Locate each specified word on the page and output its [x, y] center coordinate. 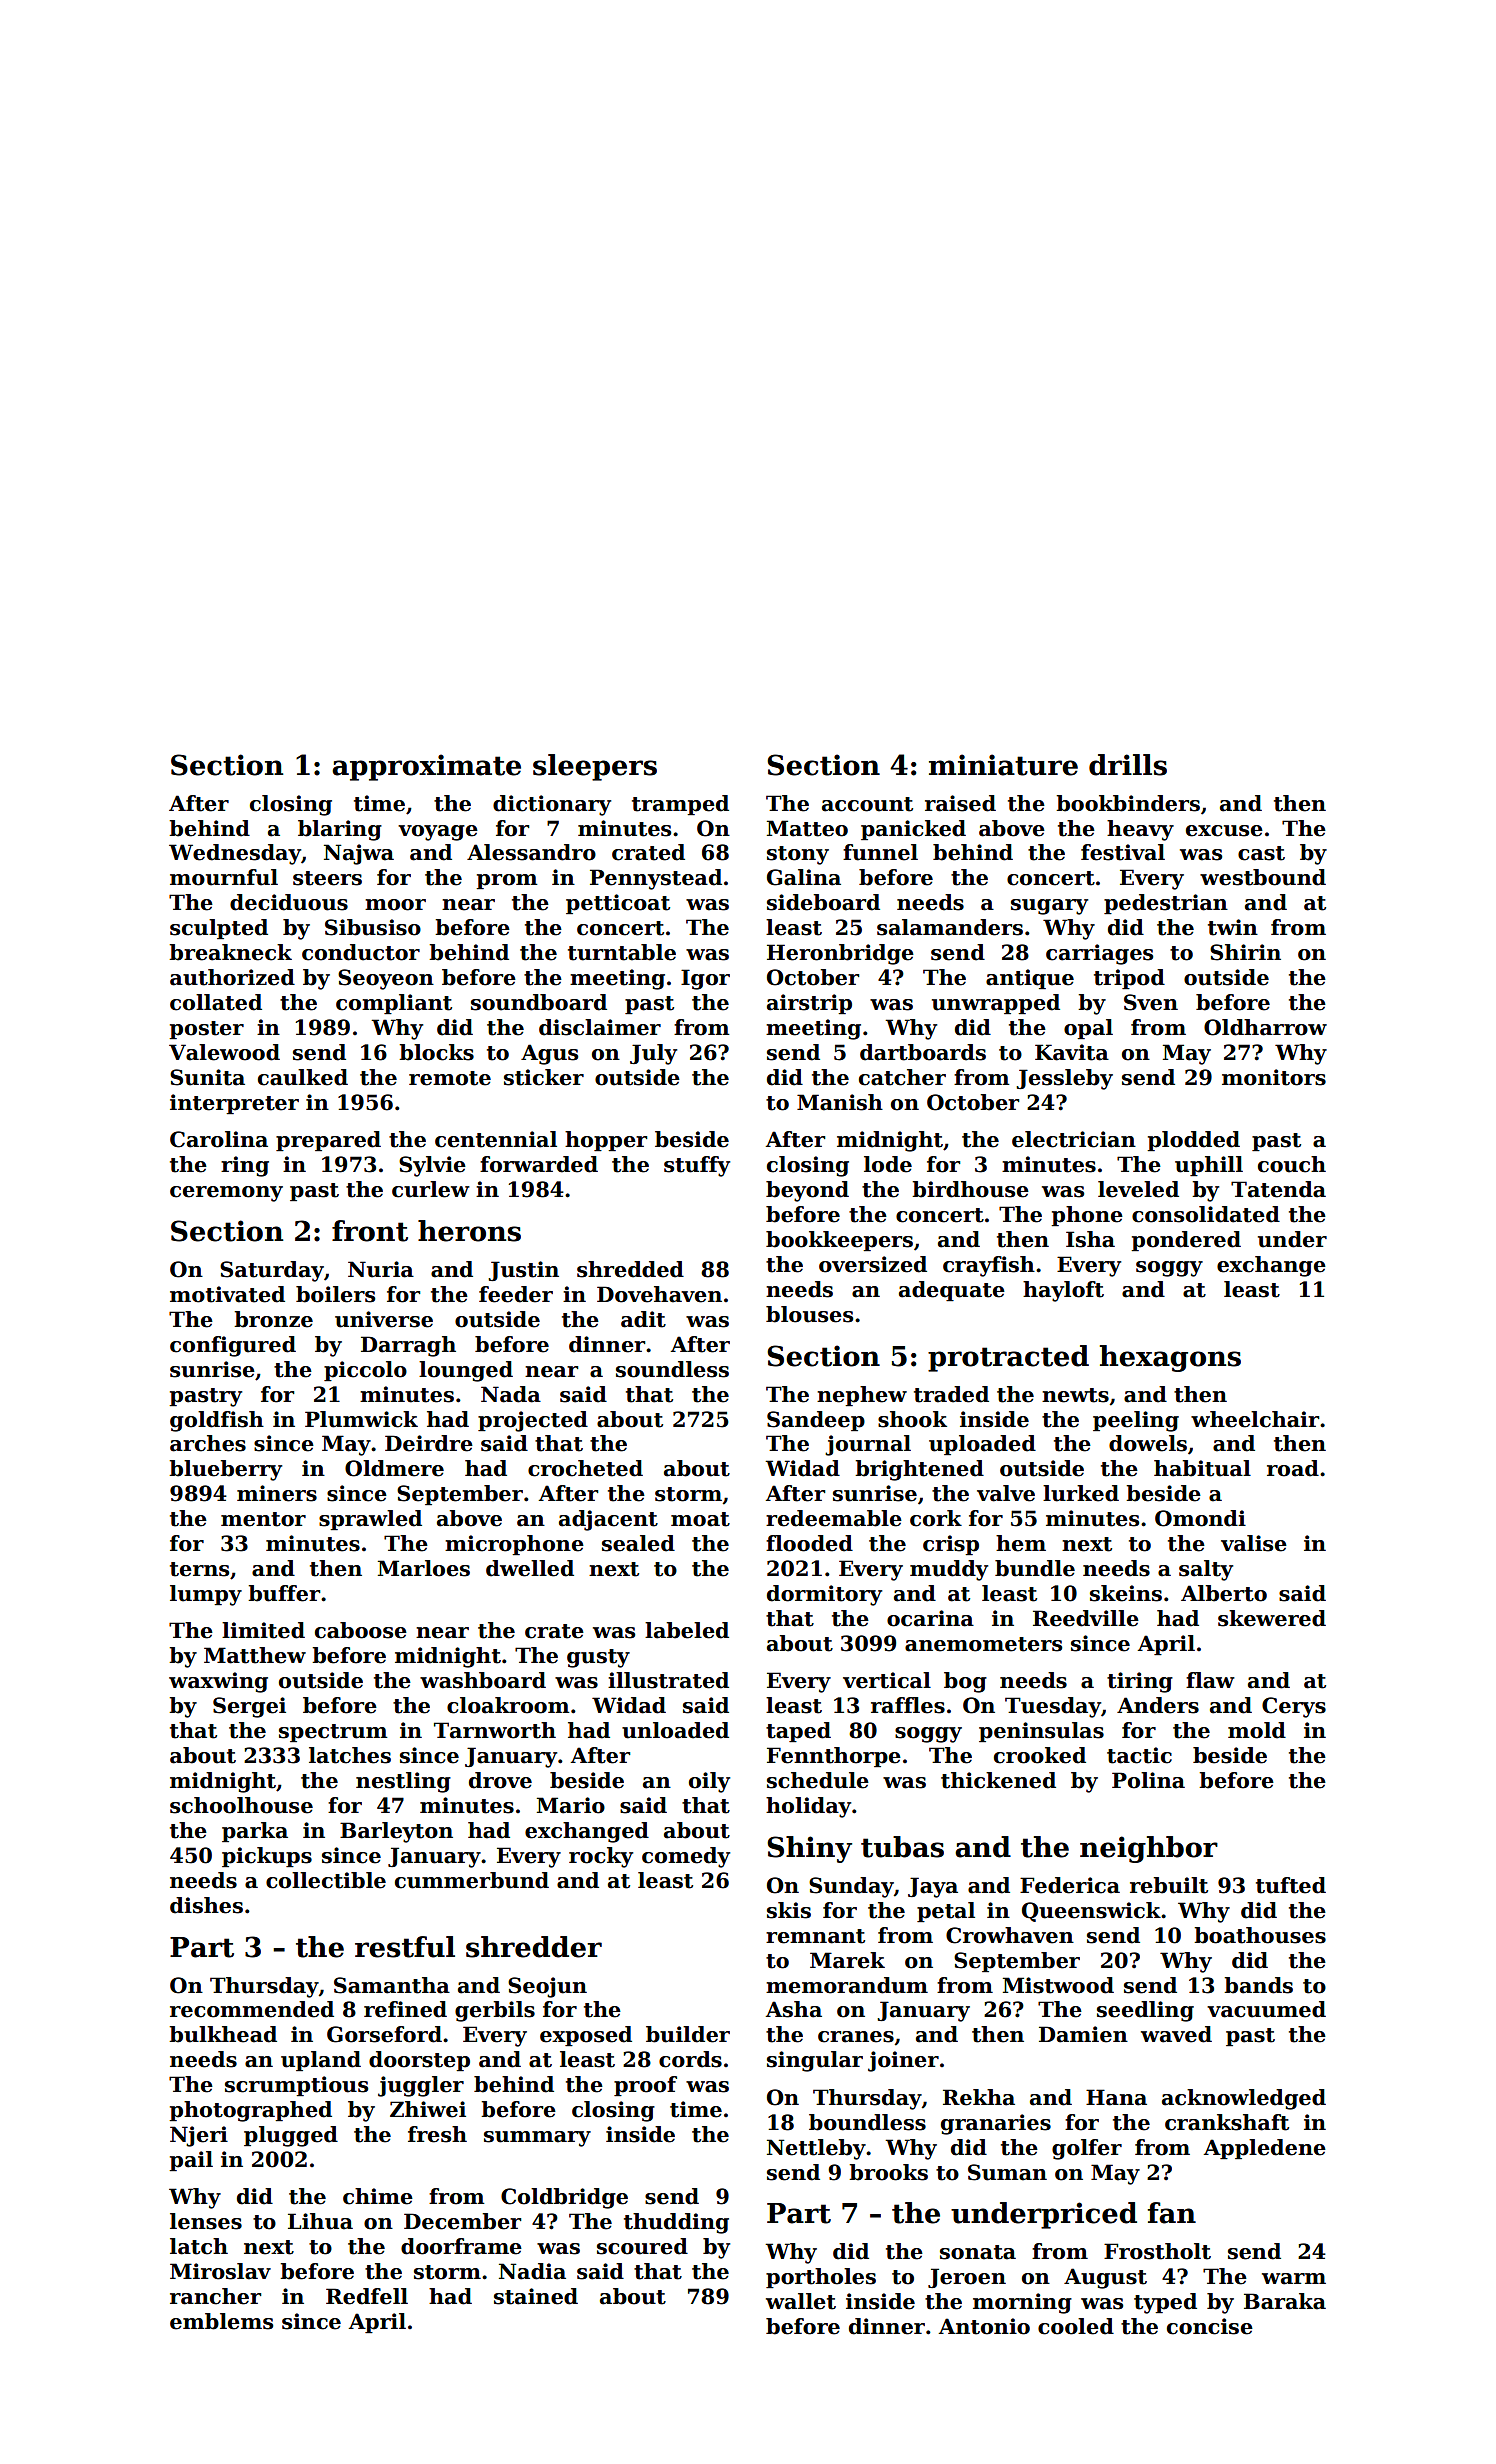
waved [1176, 2034]
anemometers [983, 1644]
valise [1254, 1543]
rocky [601, 1857]
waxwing [218, 1682]
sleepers [595, 767]
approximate [426, 767]
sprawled [370, 1520]
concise [1210, 2326]
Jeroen [967, 2278]
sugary [1049, 907]
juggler [421, 2086]
